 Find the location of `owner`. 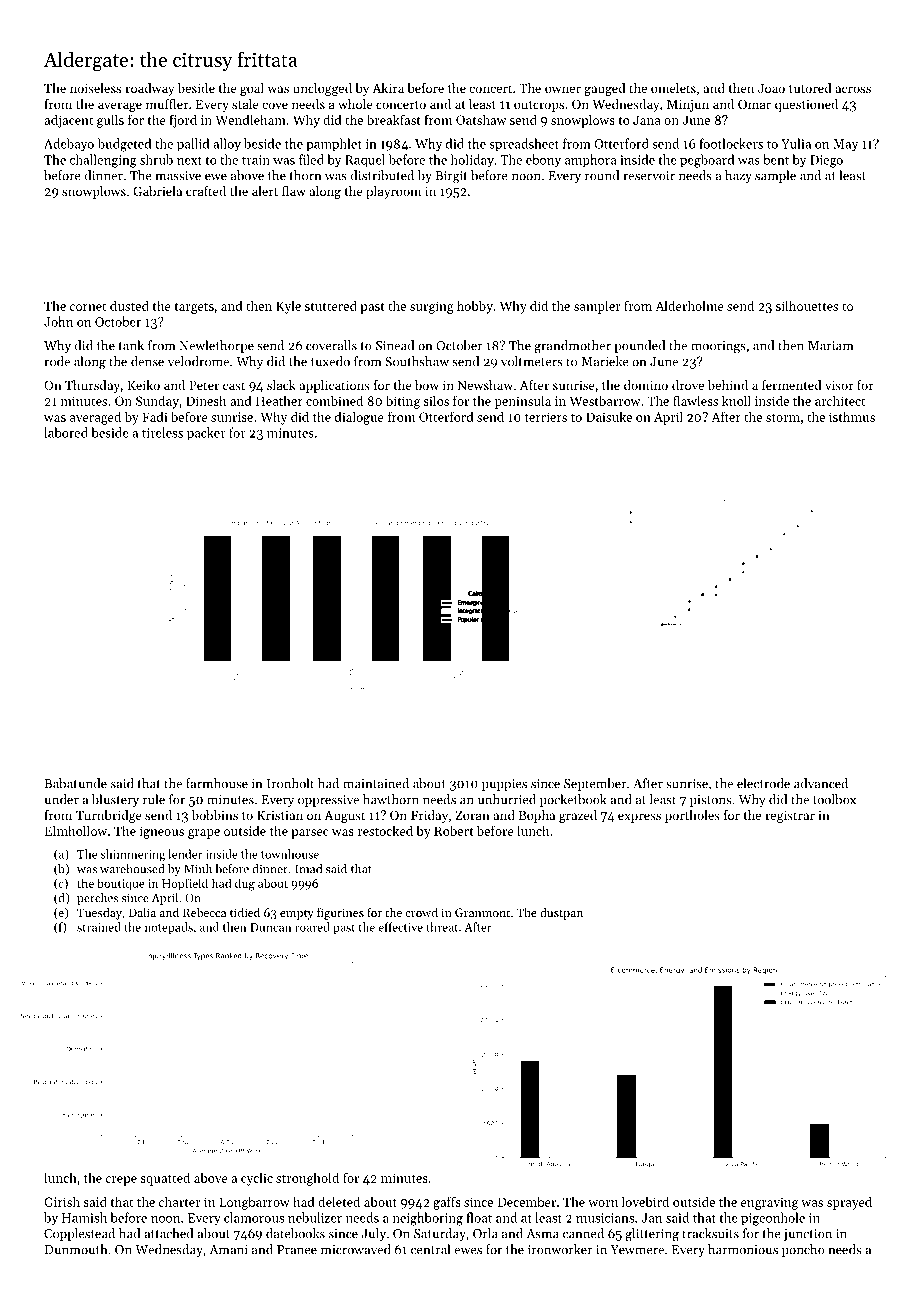

owner is located at coordinates (563, 89).
